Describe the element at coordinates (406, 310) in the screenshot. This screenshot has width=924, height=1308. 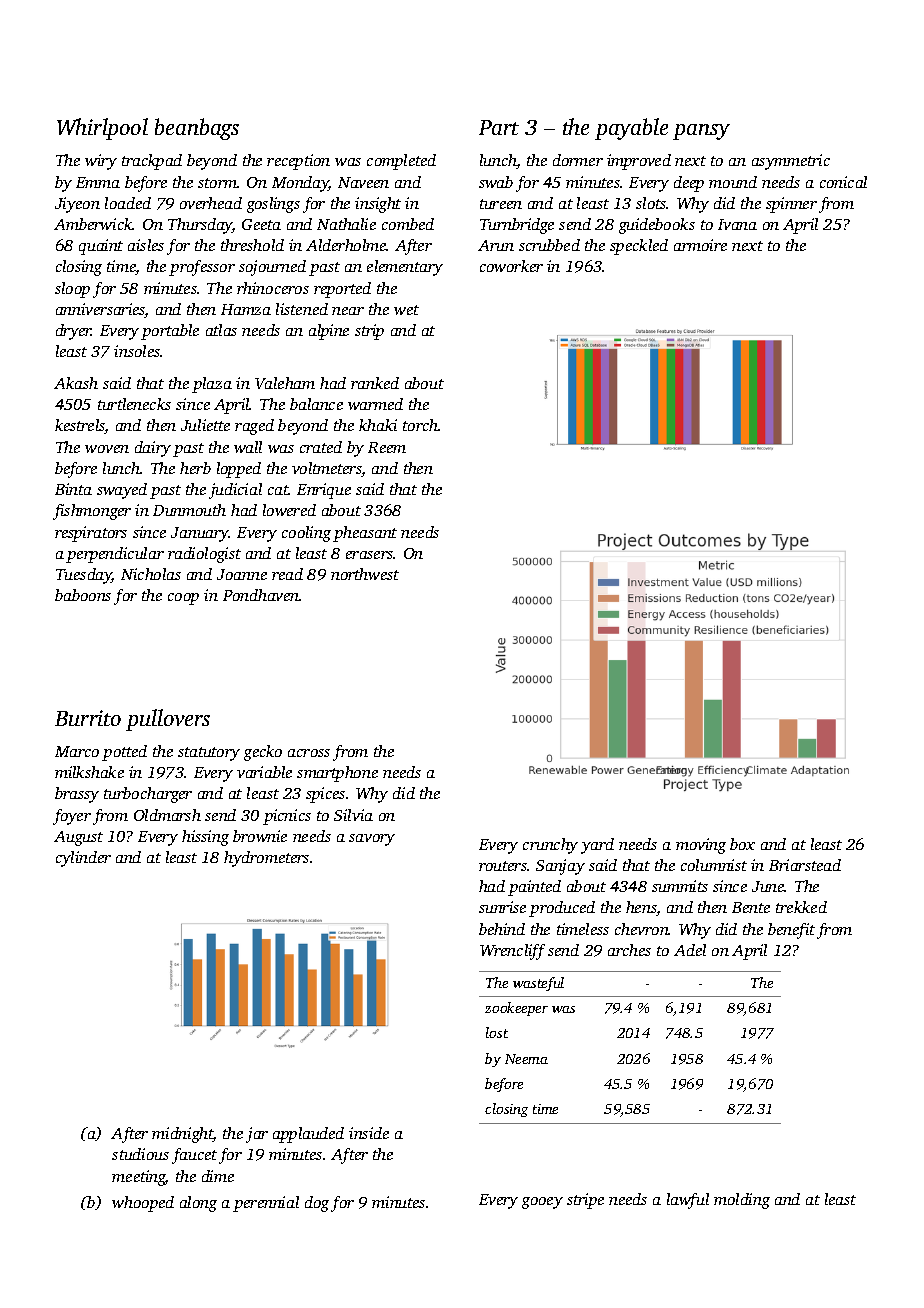
I see `wet` at that location.
